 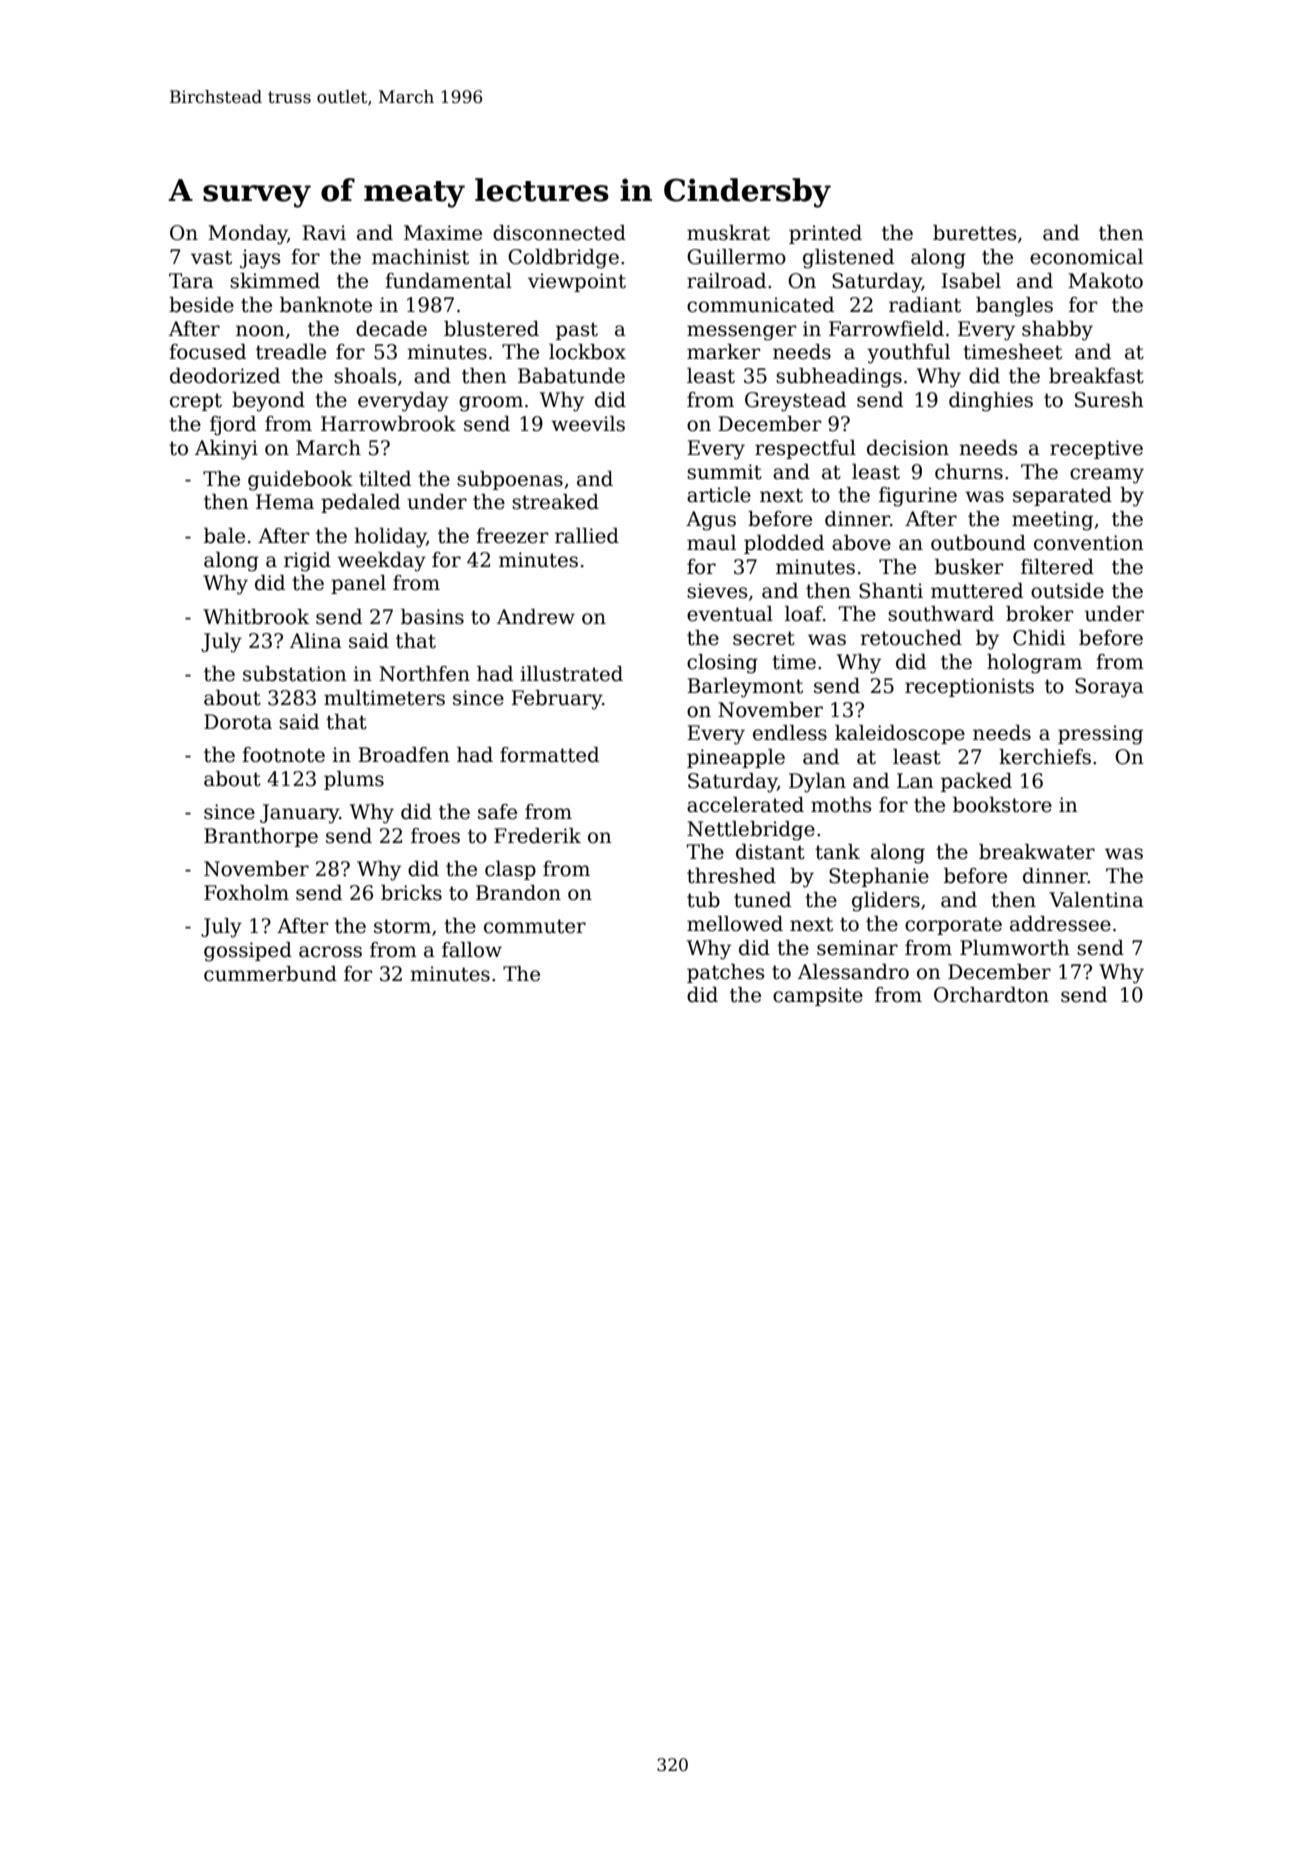 What do you see at coordinates (248, 235) in the screenshot?
I see `Monday` at bounding box center [248, 235].
